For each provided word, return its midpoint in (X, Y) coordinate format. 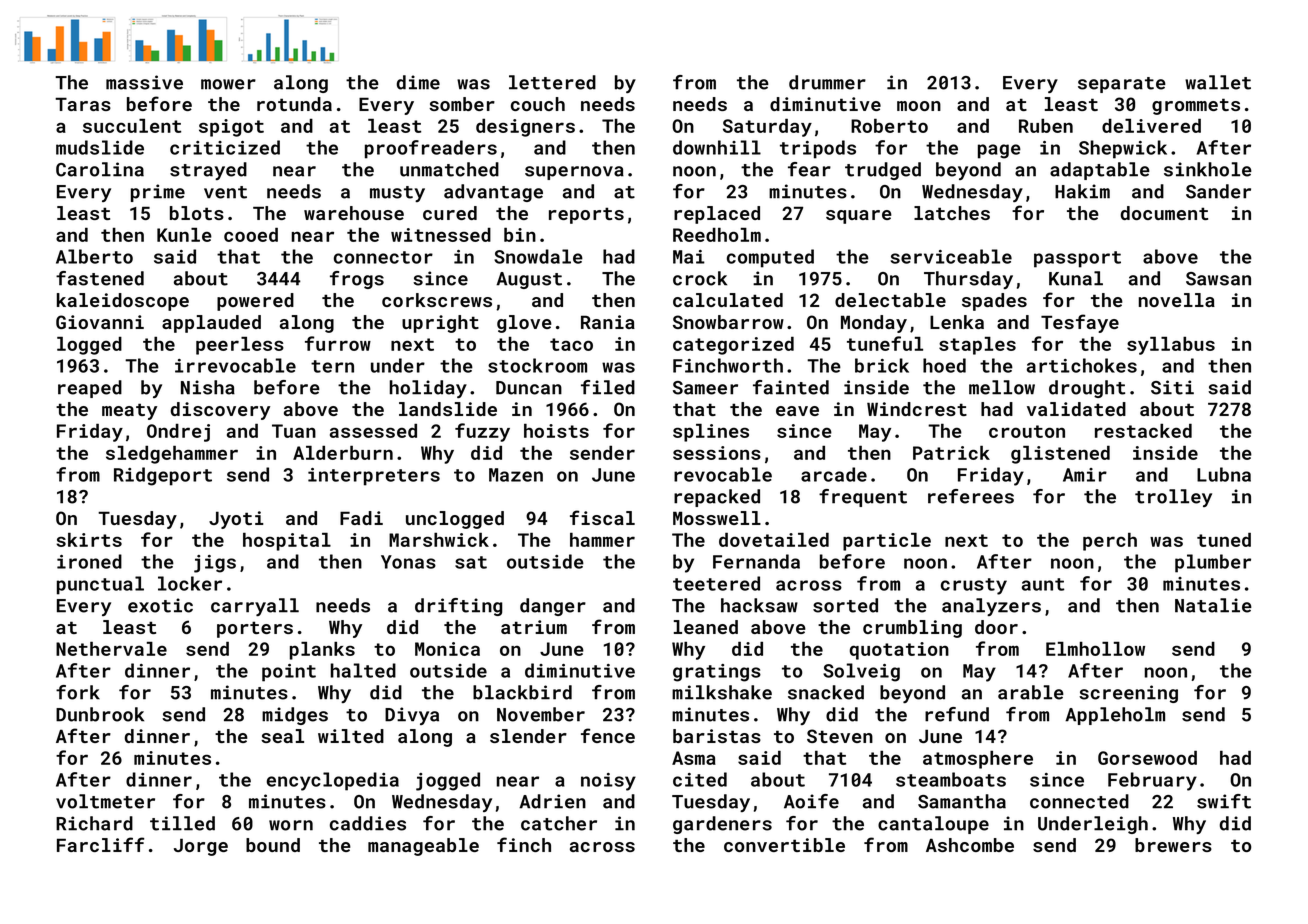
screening (1128, 694)
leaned (706, 627)
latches (952, 213)
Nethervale (111, 648)
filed (608, 387)
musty (397, 194)
